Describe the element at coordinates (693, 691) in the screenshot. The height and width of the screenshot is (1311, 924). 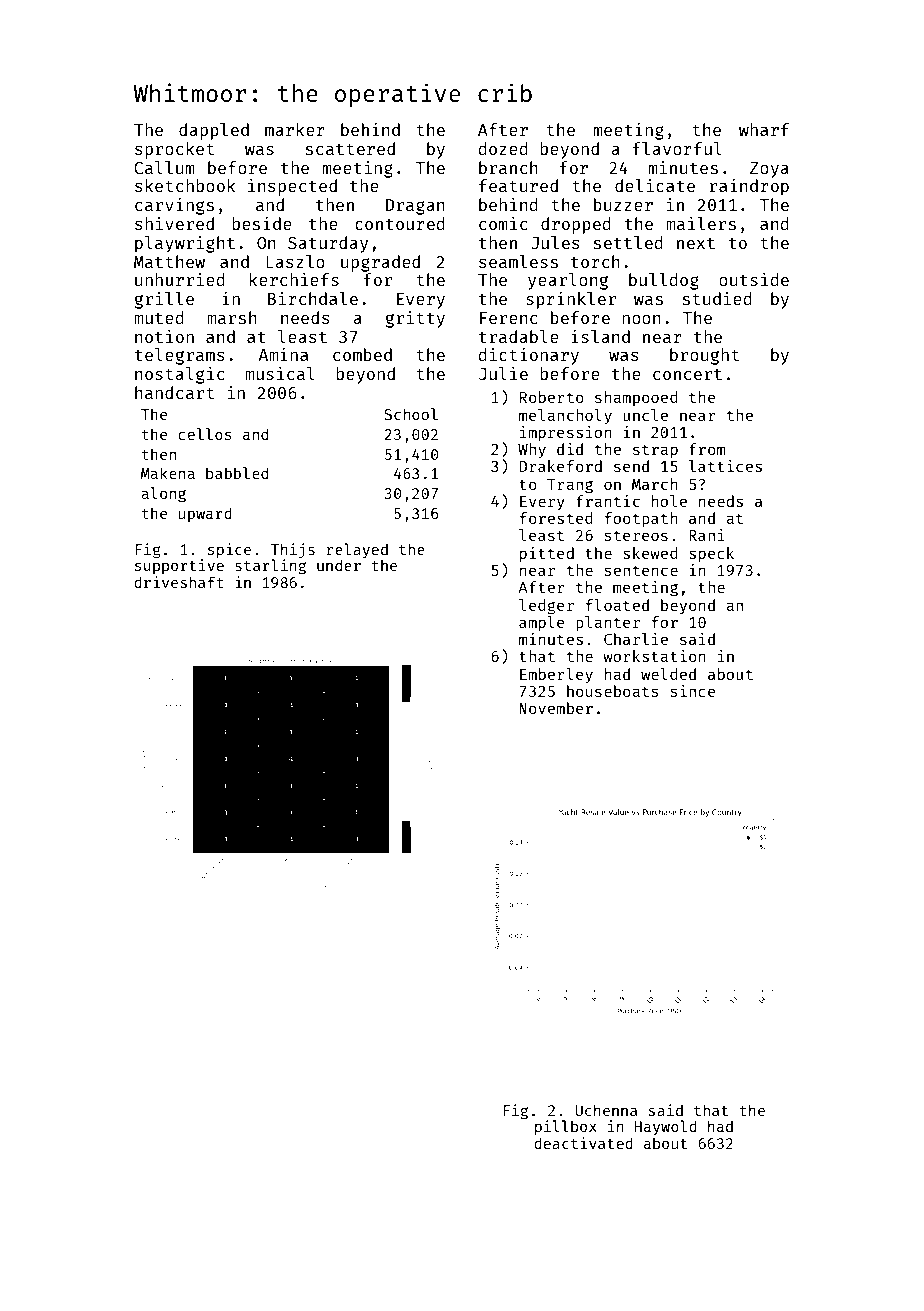
I see `since` at that location.
